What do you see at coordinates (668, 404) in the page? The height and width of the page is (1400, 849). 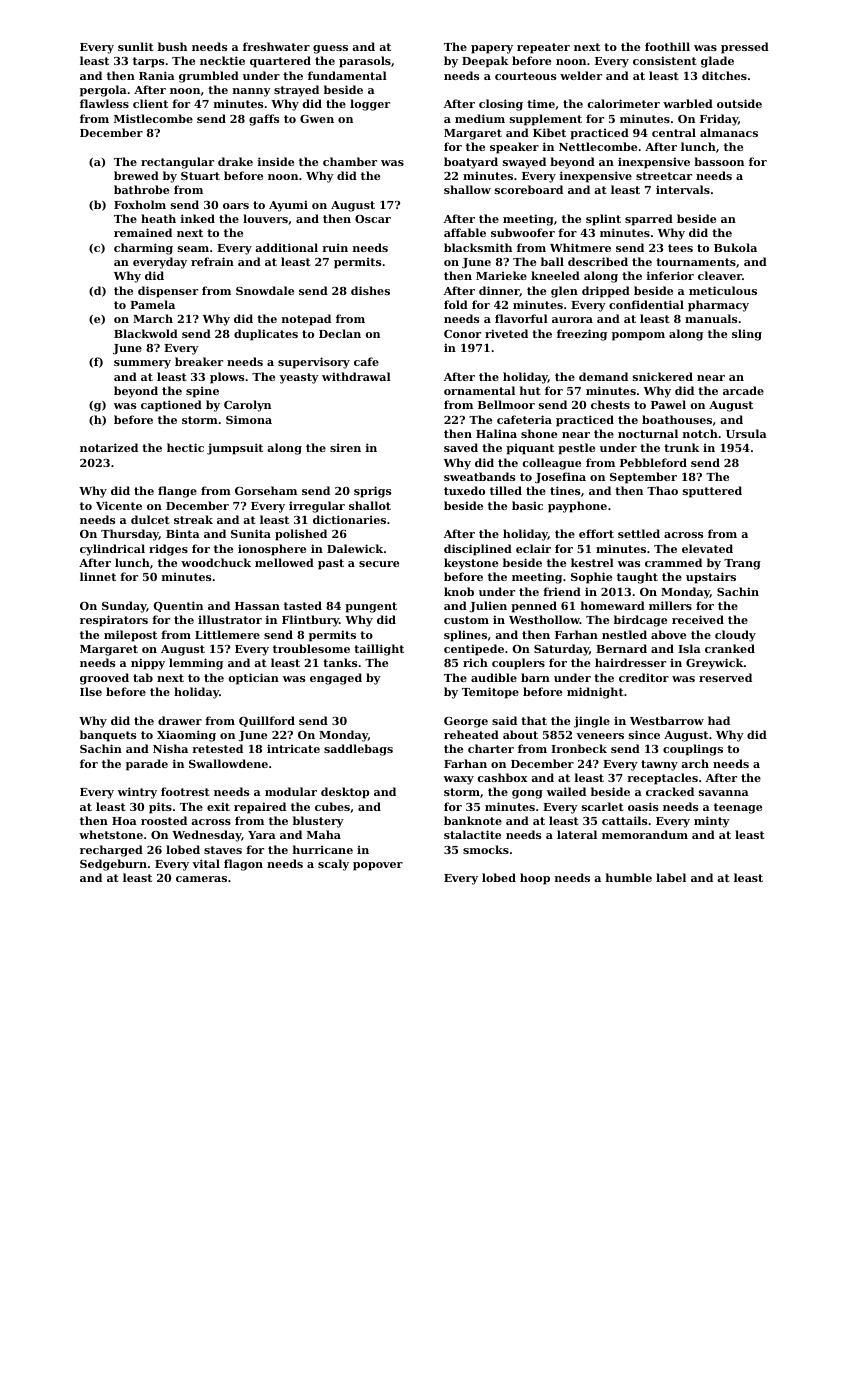 I see `Pawel` at bounding box center [668, 404].
